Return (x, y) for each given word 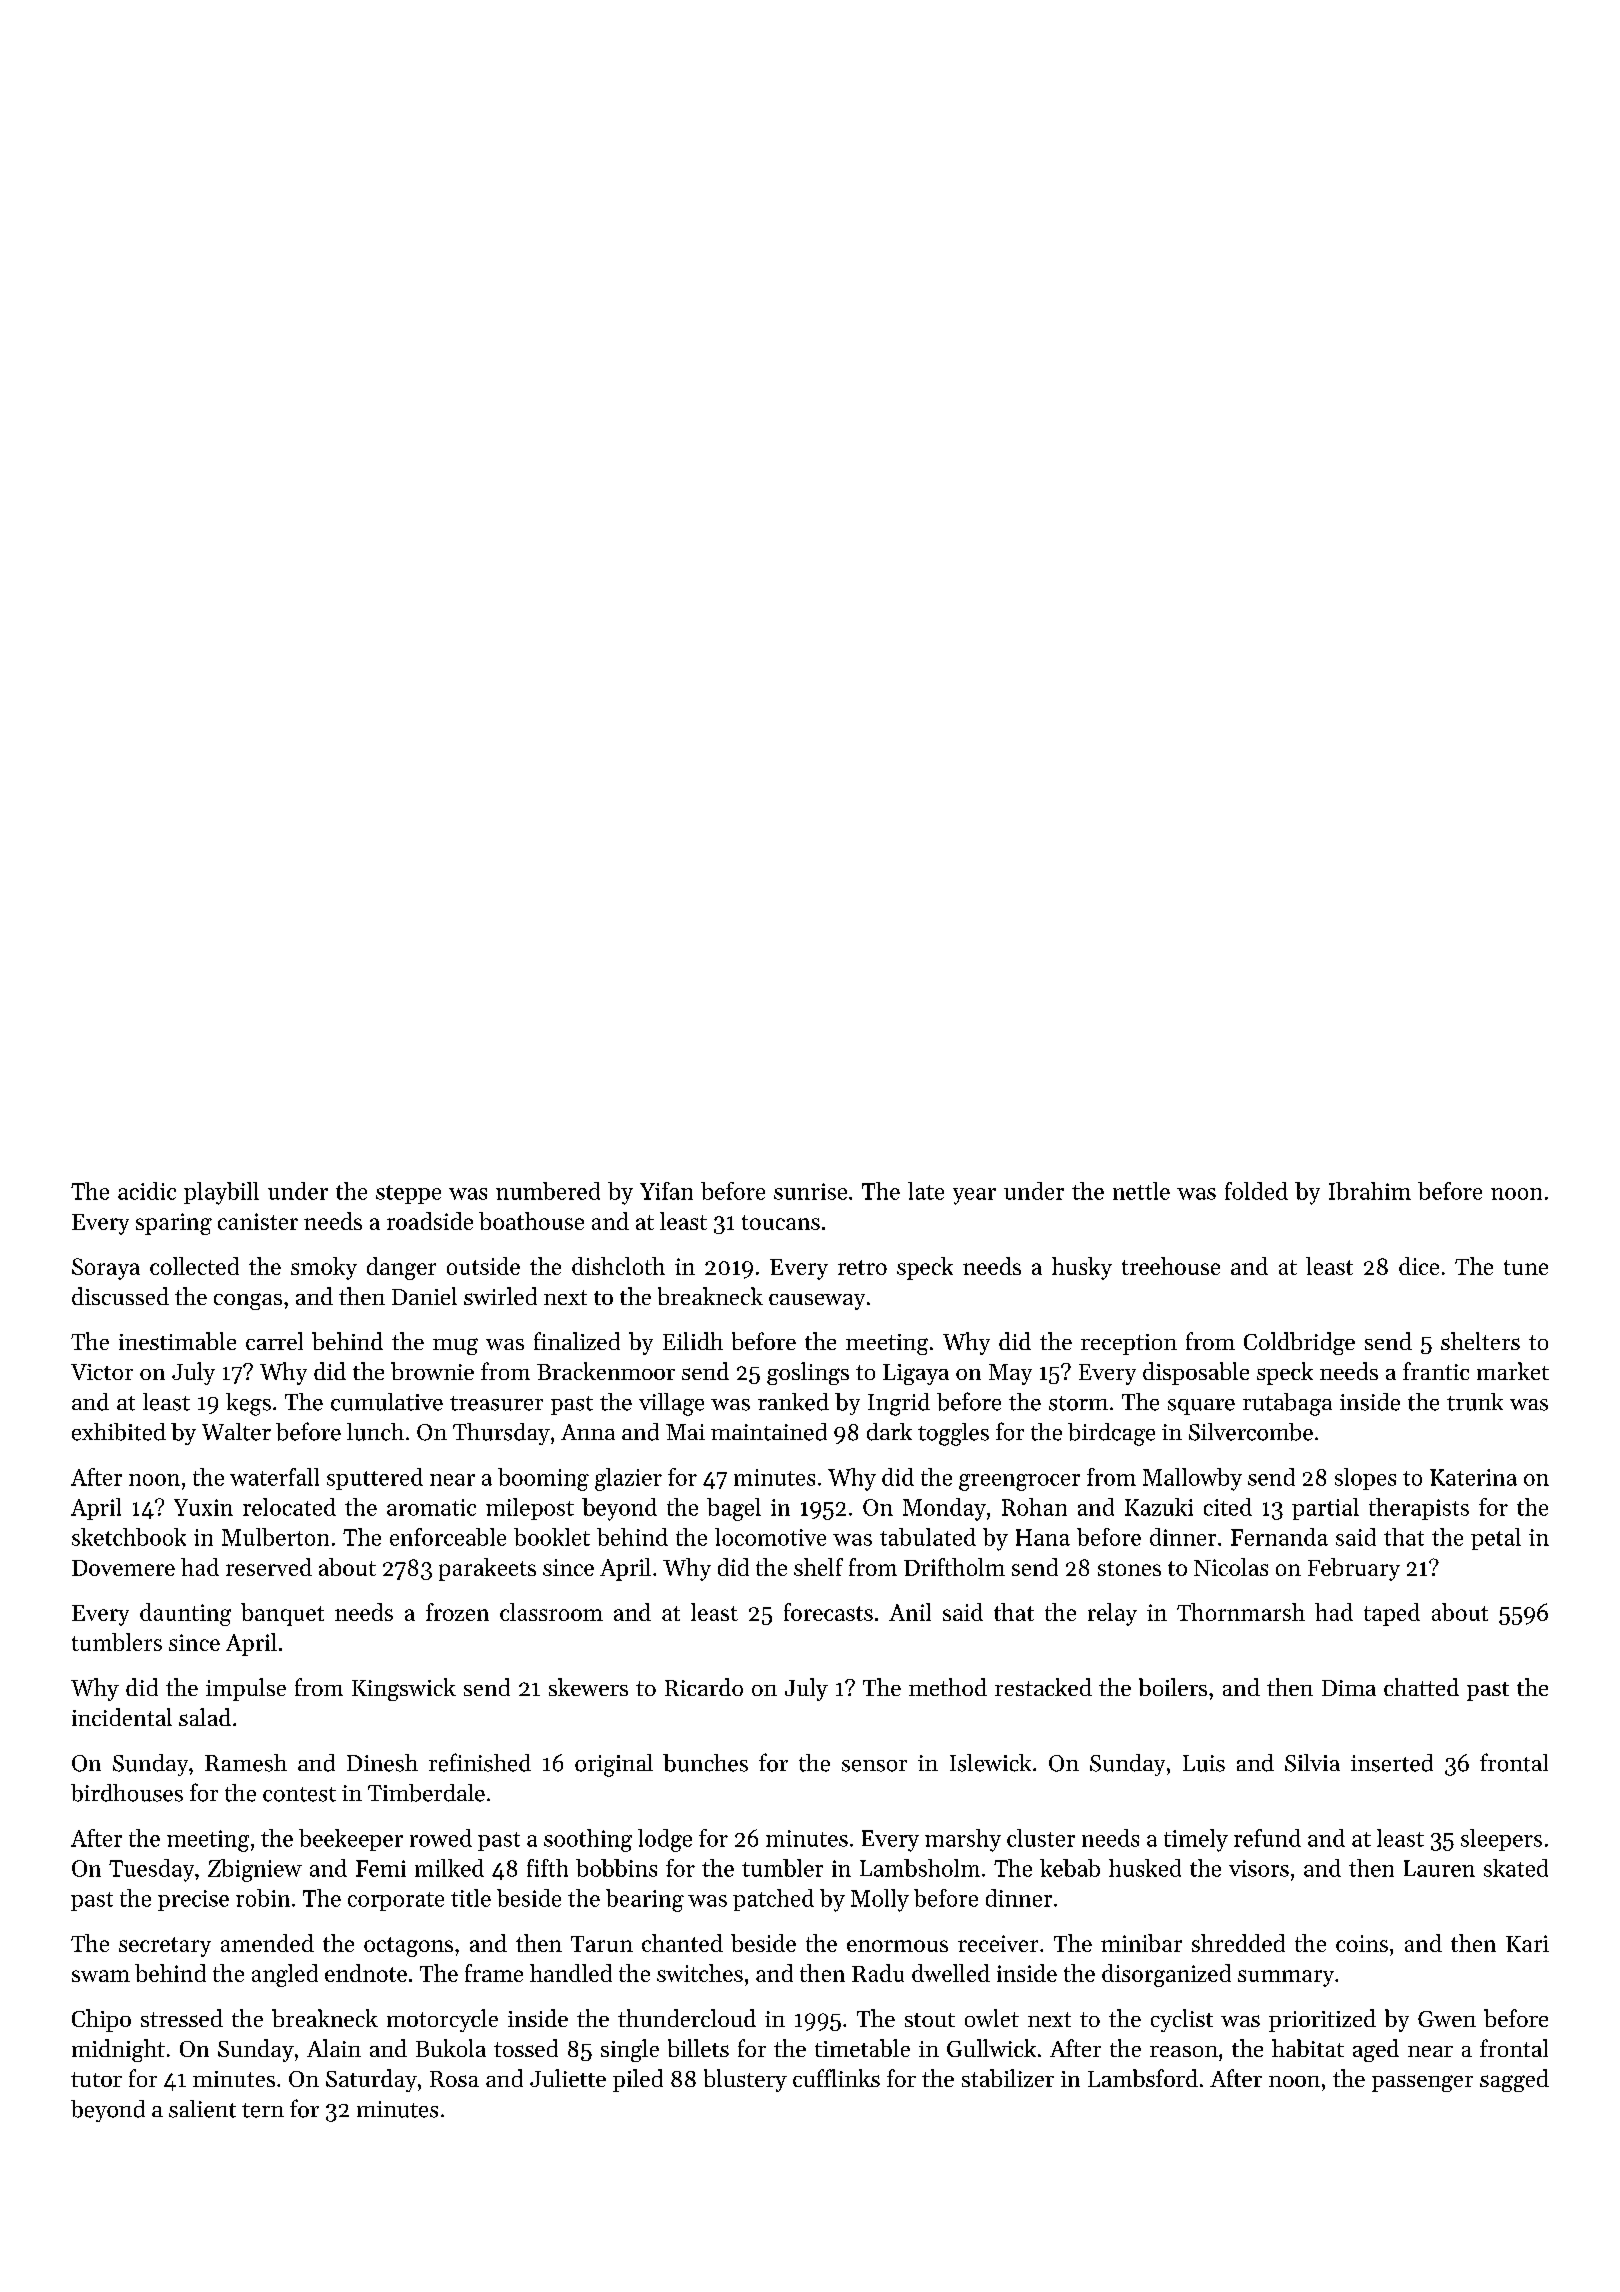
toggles (953, 1434)
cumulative (387, 1402)
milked (449, 1868)
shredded (1238, 1943)
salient (202, 2109)
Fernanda (1279, 1537)
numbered (548, 1191)
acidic (147, 1191)
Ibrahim (1370, 1191)
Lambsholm (920, 1868)
